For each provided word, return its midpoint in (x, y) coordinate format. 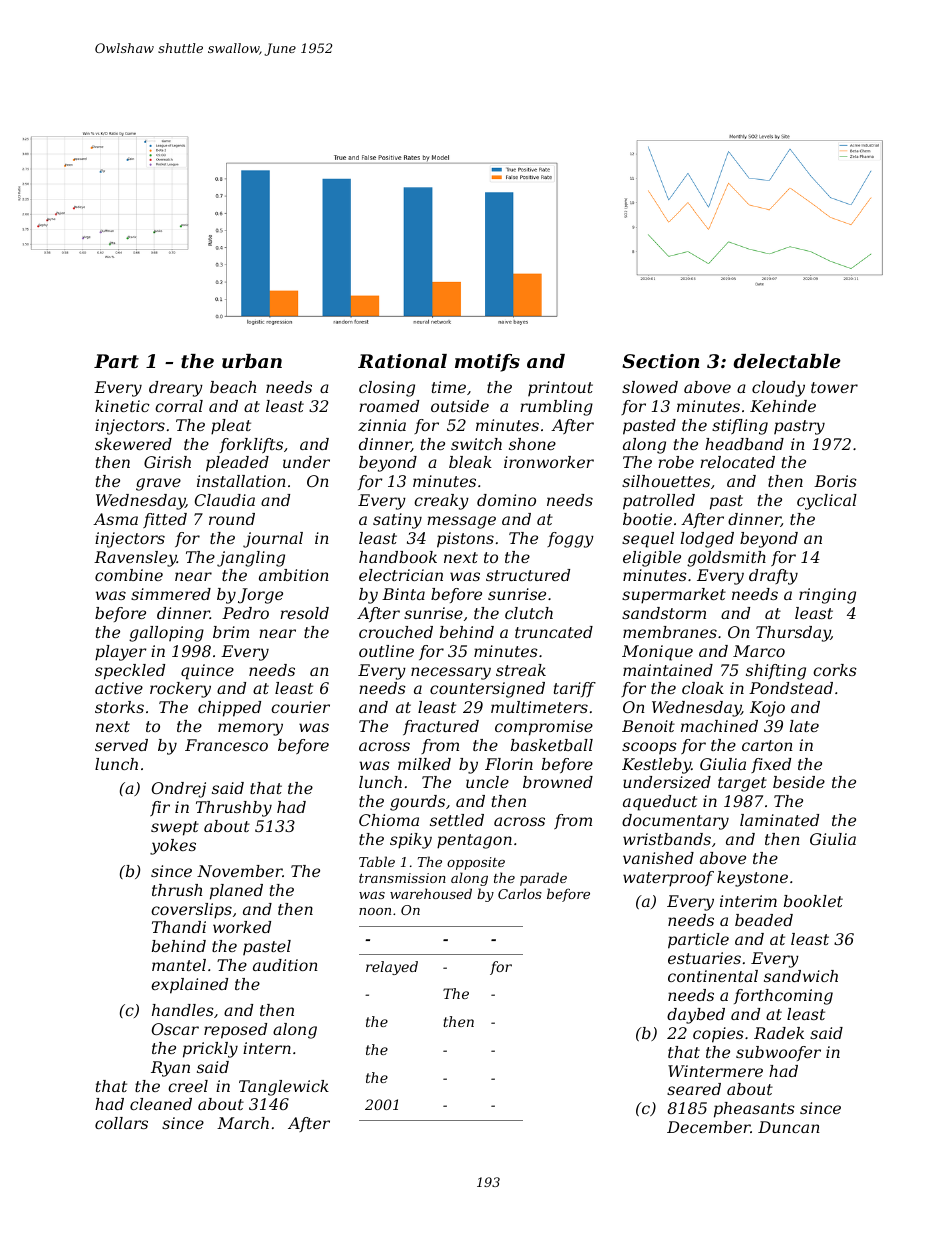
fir (160, 808)
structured (528, 575)
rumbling (556, 408)
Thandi (179, 927)
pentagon (474, 841)
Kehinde (783, 406)
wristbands (667, 839)
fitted (165, 520)
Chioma (389, 820)
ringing (827, 596)
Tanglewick (284, 1088)
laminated (779, 820)
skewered (133, 444)
